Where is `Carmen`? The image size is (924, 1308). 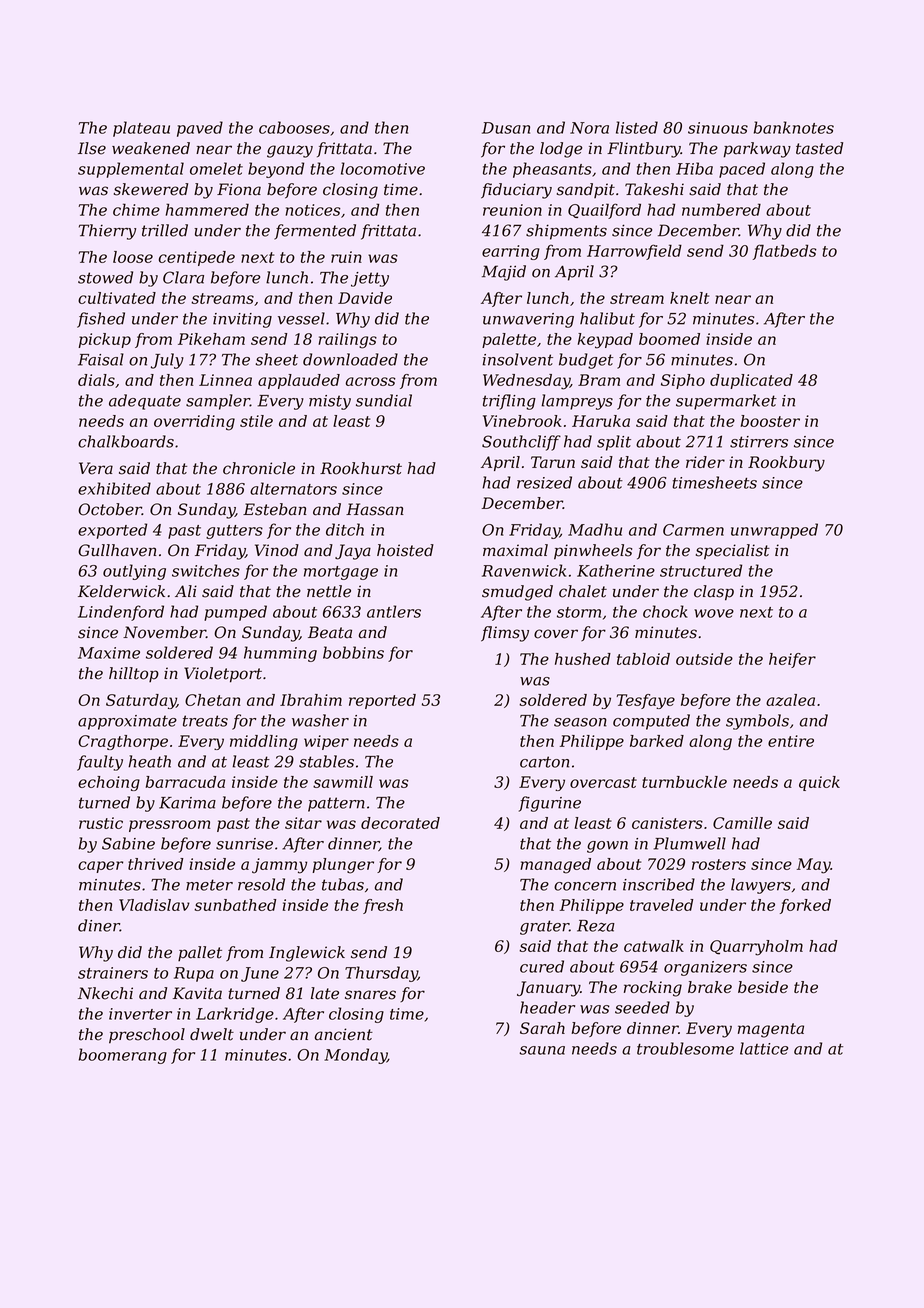 Carmen is located at coordinates (693, 530).
